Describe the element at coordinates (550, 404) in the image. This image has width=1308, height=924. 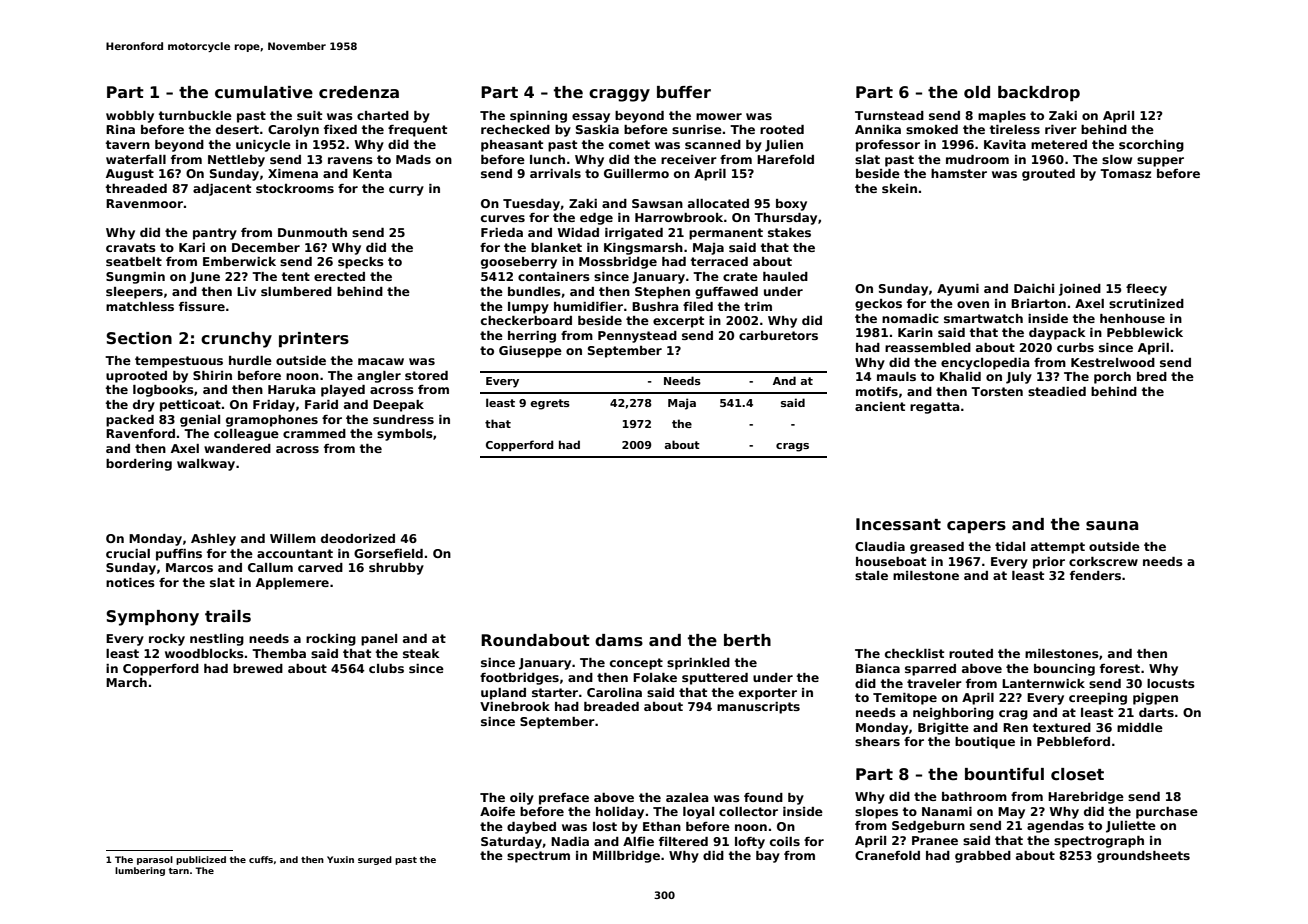
I see `egrets` at that location.
